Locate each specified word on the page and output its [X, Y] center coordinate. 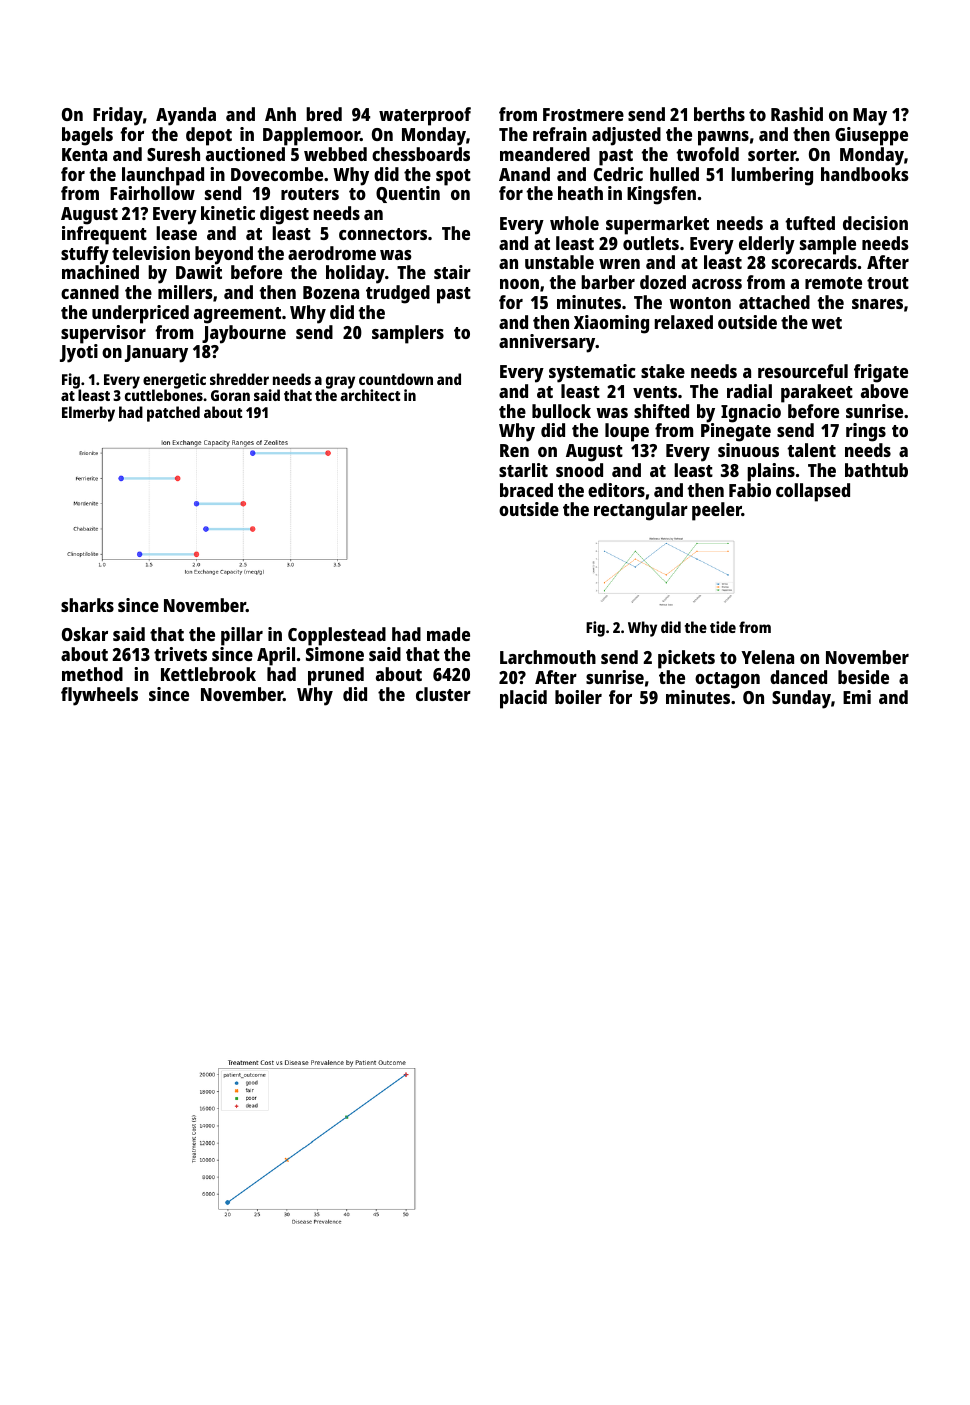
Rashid [797, 114]
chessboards [421, 154]
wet [826, 323]
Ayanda [186, 116]
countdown [396, 379]
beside [863, 677]
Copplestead [337, 636]
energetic [174, 381]
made [448, 634]
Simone [335, 654]
